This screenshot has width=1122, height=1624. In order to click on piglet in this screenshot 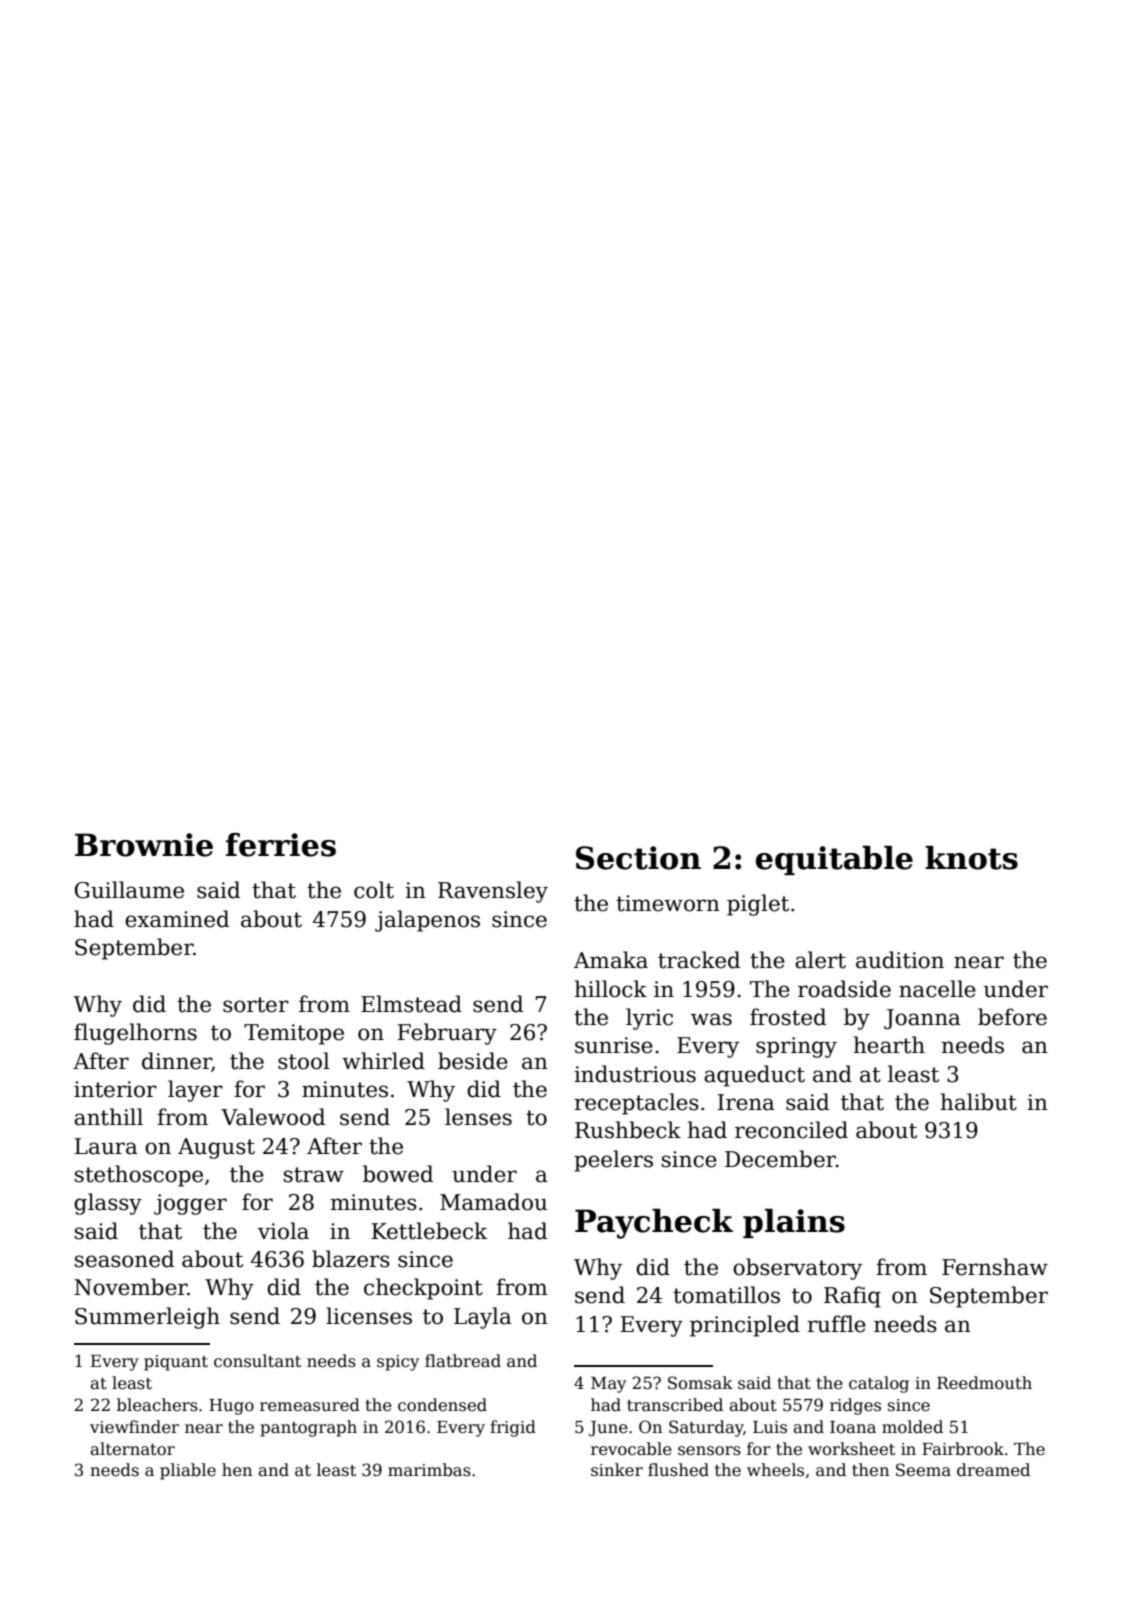, I will do `click(758, 905)`.
